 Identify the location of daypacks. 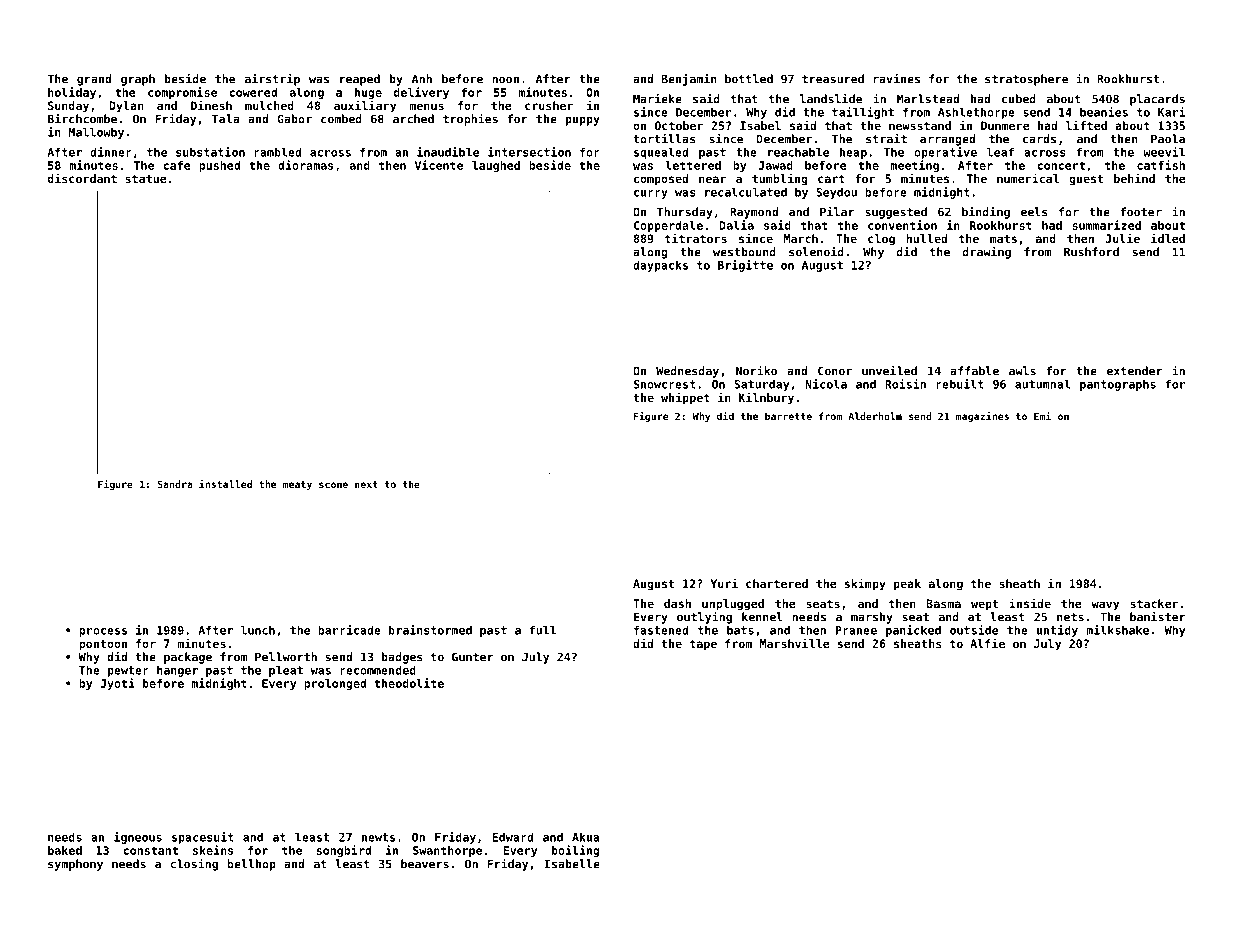
(660, 266).
